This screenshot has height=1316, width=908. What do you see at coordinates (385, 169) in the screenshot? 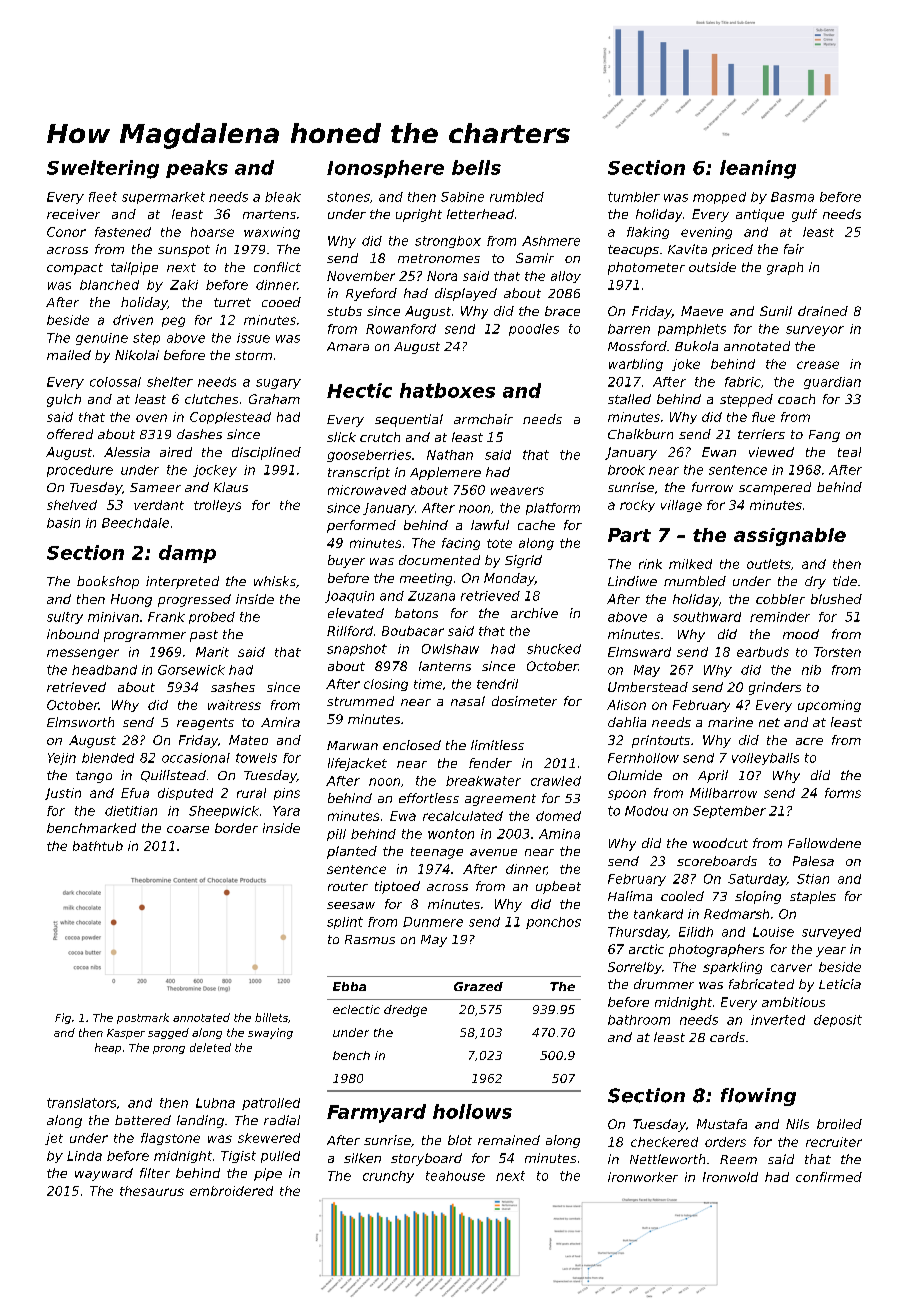
I see `Ionosphere` at bounding box center [385, 169].
